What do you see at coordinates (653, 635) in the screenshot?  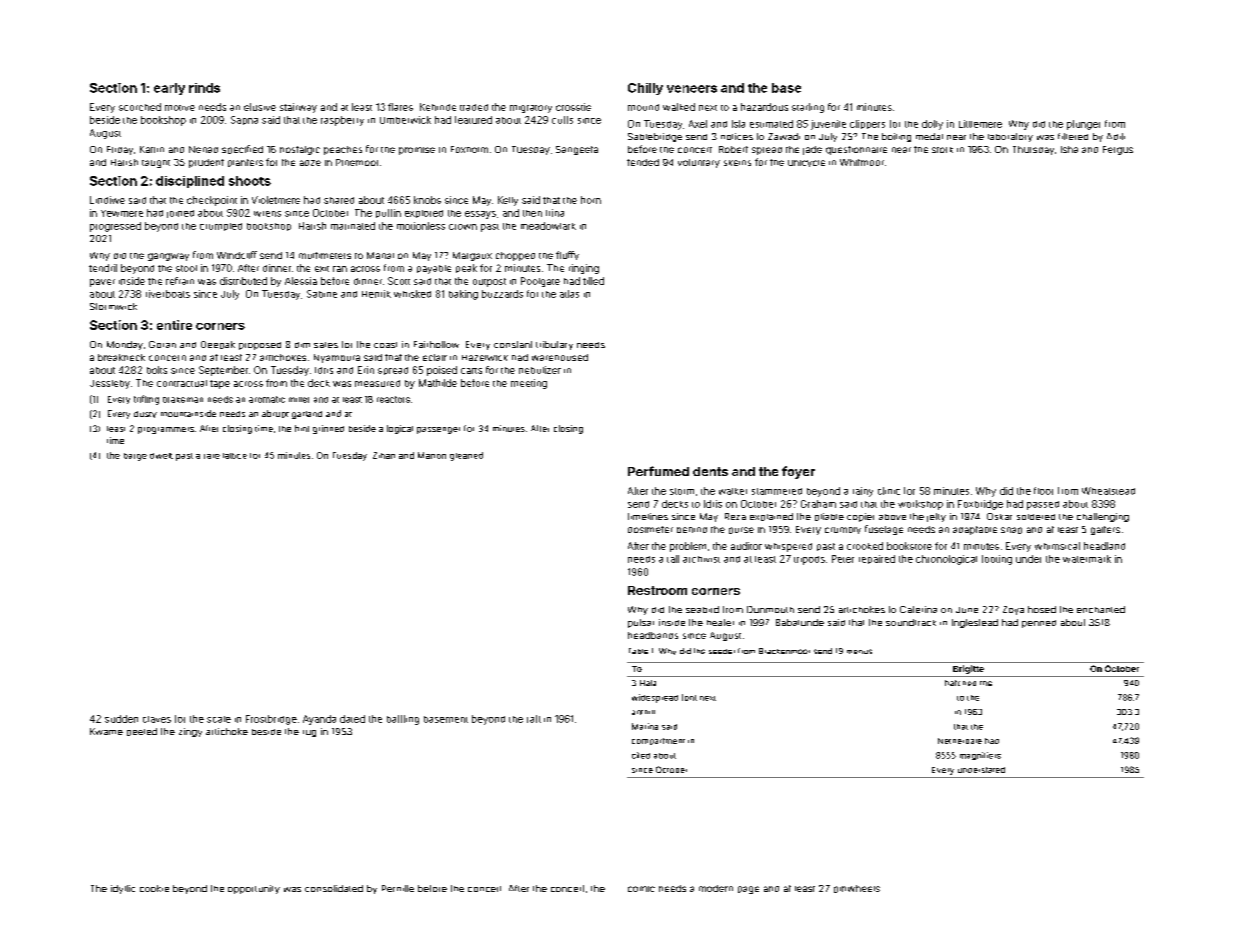 I see `headbands` at bounding box center [653, 635].
